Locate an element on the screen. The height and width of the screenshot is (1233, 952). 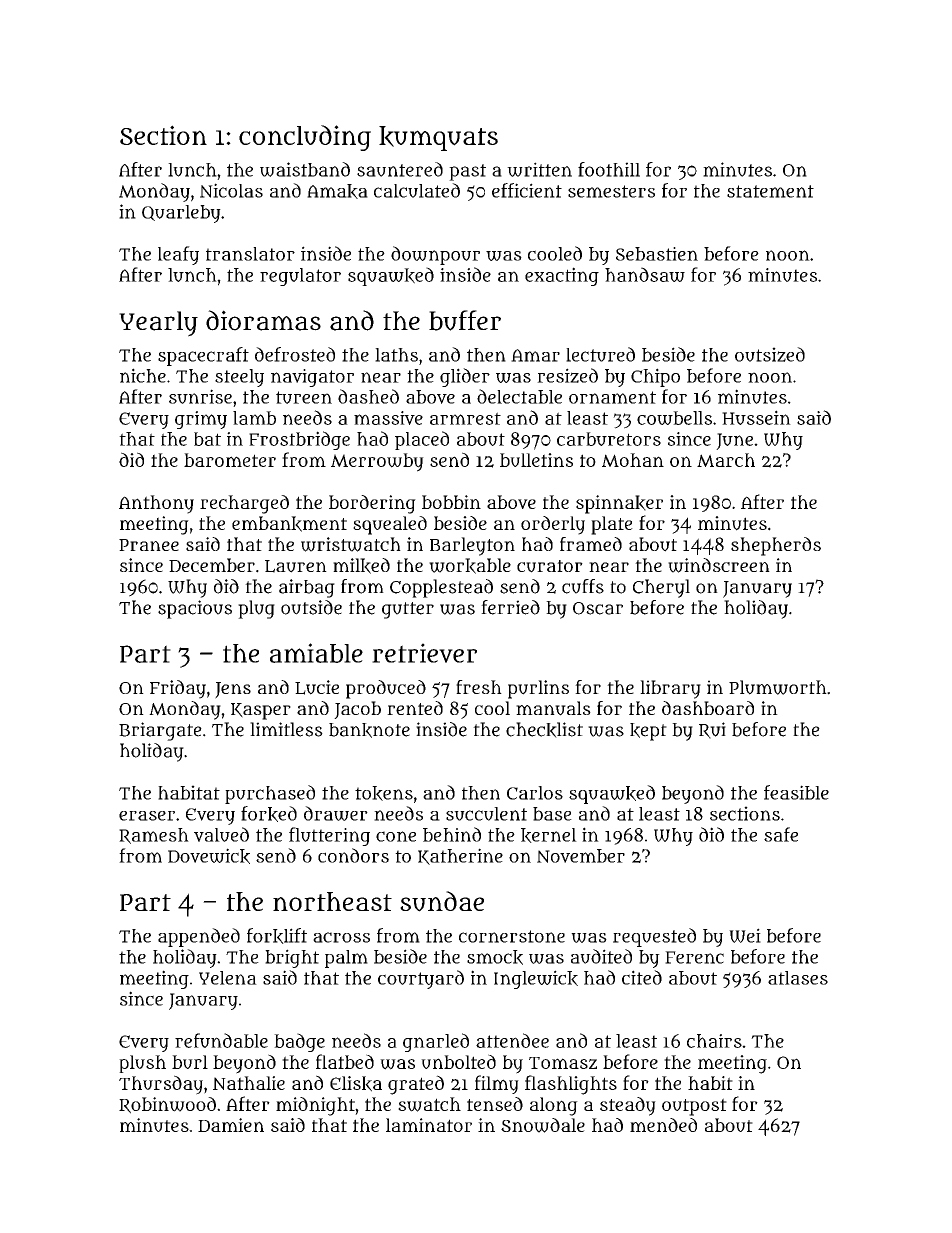
calculated is located at coordinates (417, 190).
